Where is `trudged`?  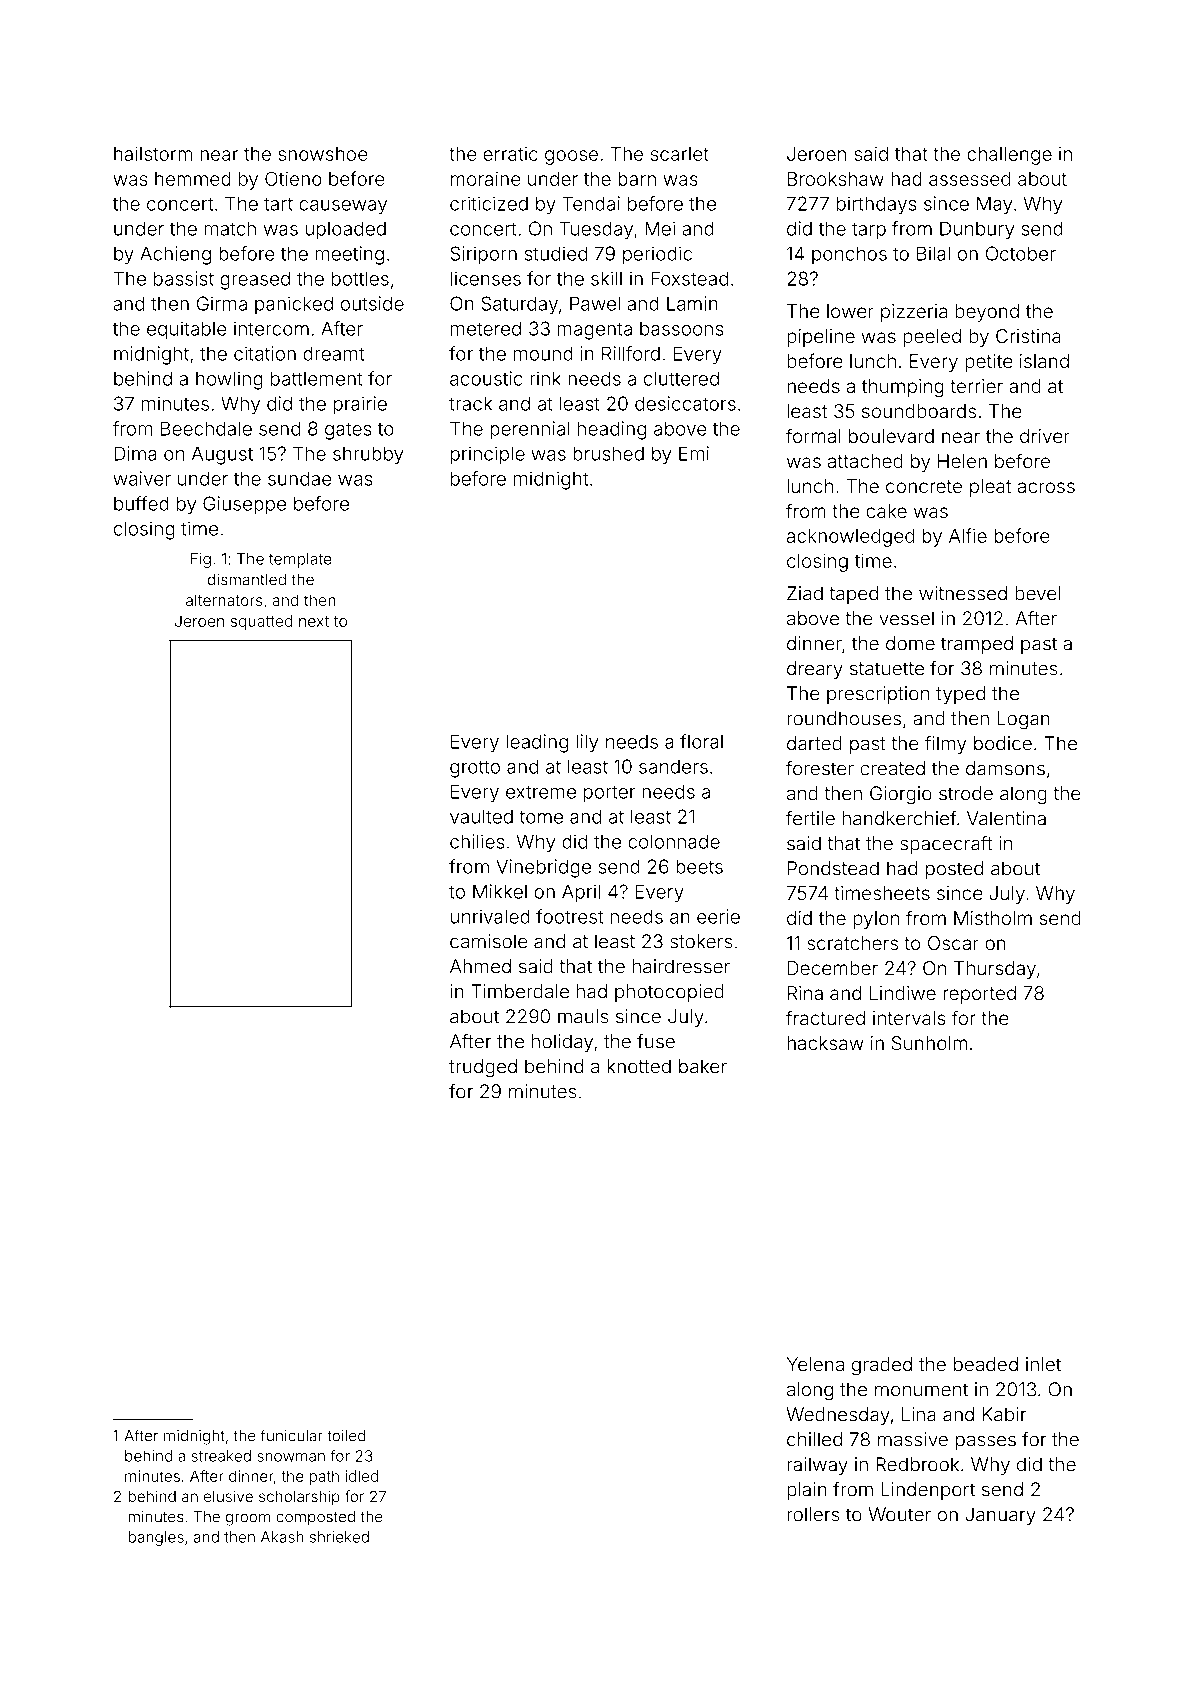 trudged is located at coordinates (483, 1068).
